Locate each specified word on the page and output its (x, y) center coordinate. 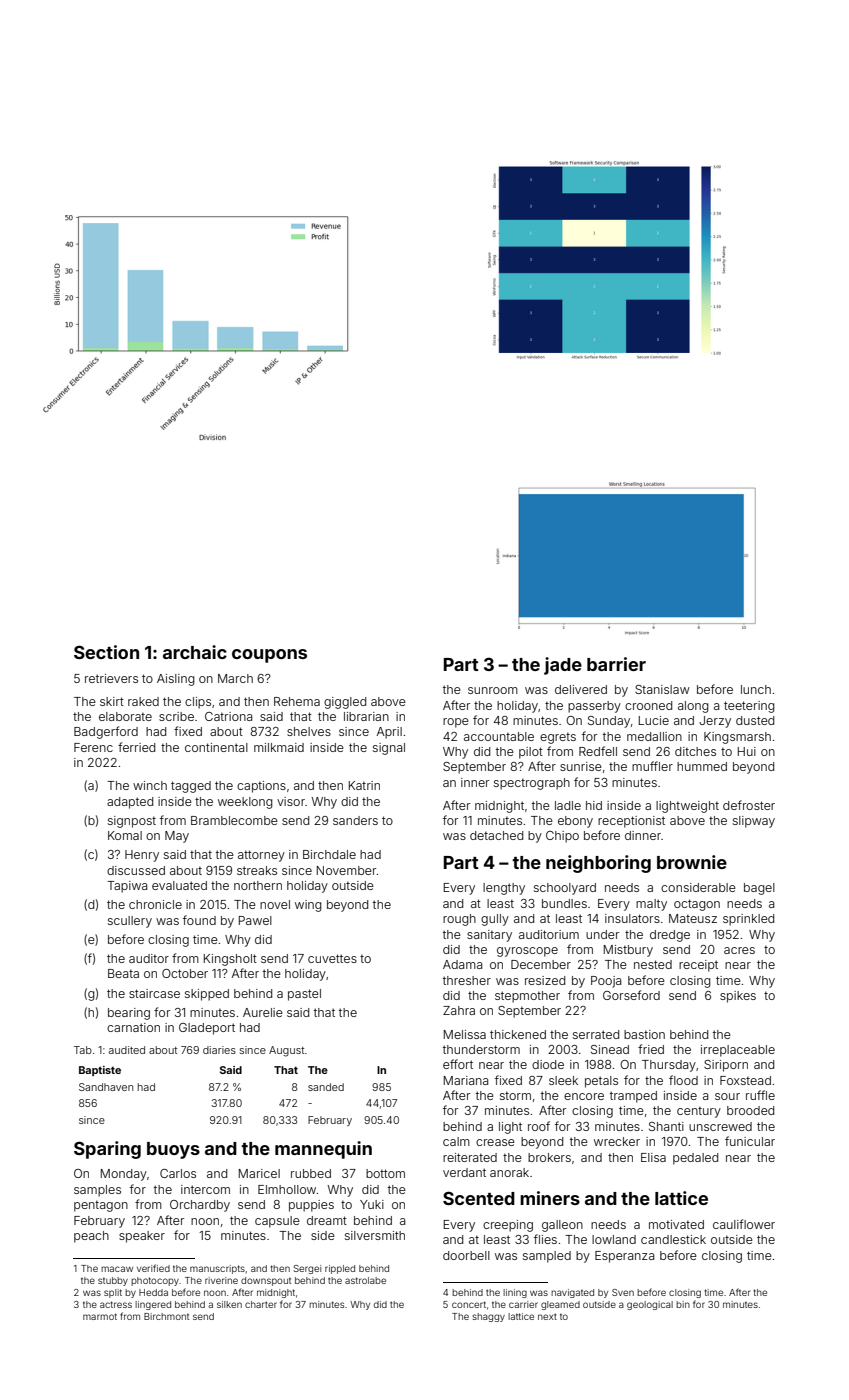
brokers (549, 1157)
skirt (112, 701)
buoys (173, 1150)
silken (229, 1304)
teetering (749, 707)
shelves (309, 731)
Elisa (653, 1157)
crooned (648, 705)
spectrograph (532, 784)
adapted (130, 803)
